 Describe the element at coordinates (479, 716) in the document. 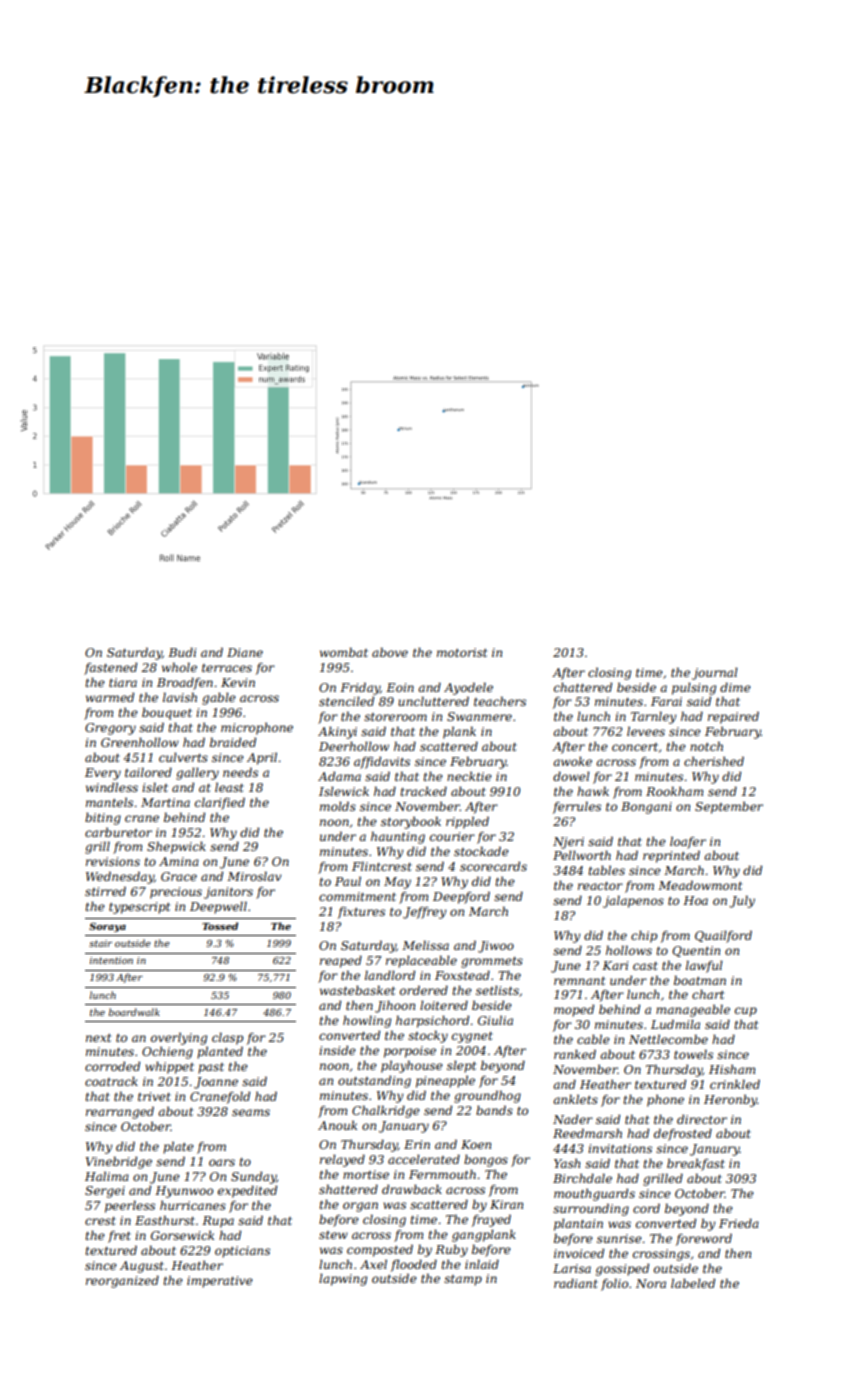

I see `Swanmere` at that location.
